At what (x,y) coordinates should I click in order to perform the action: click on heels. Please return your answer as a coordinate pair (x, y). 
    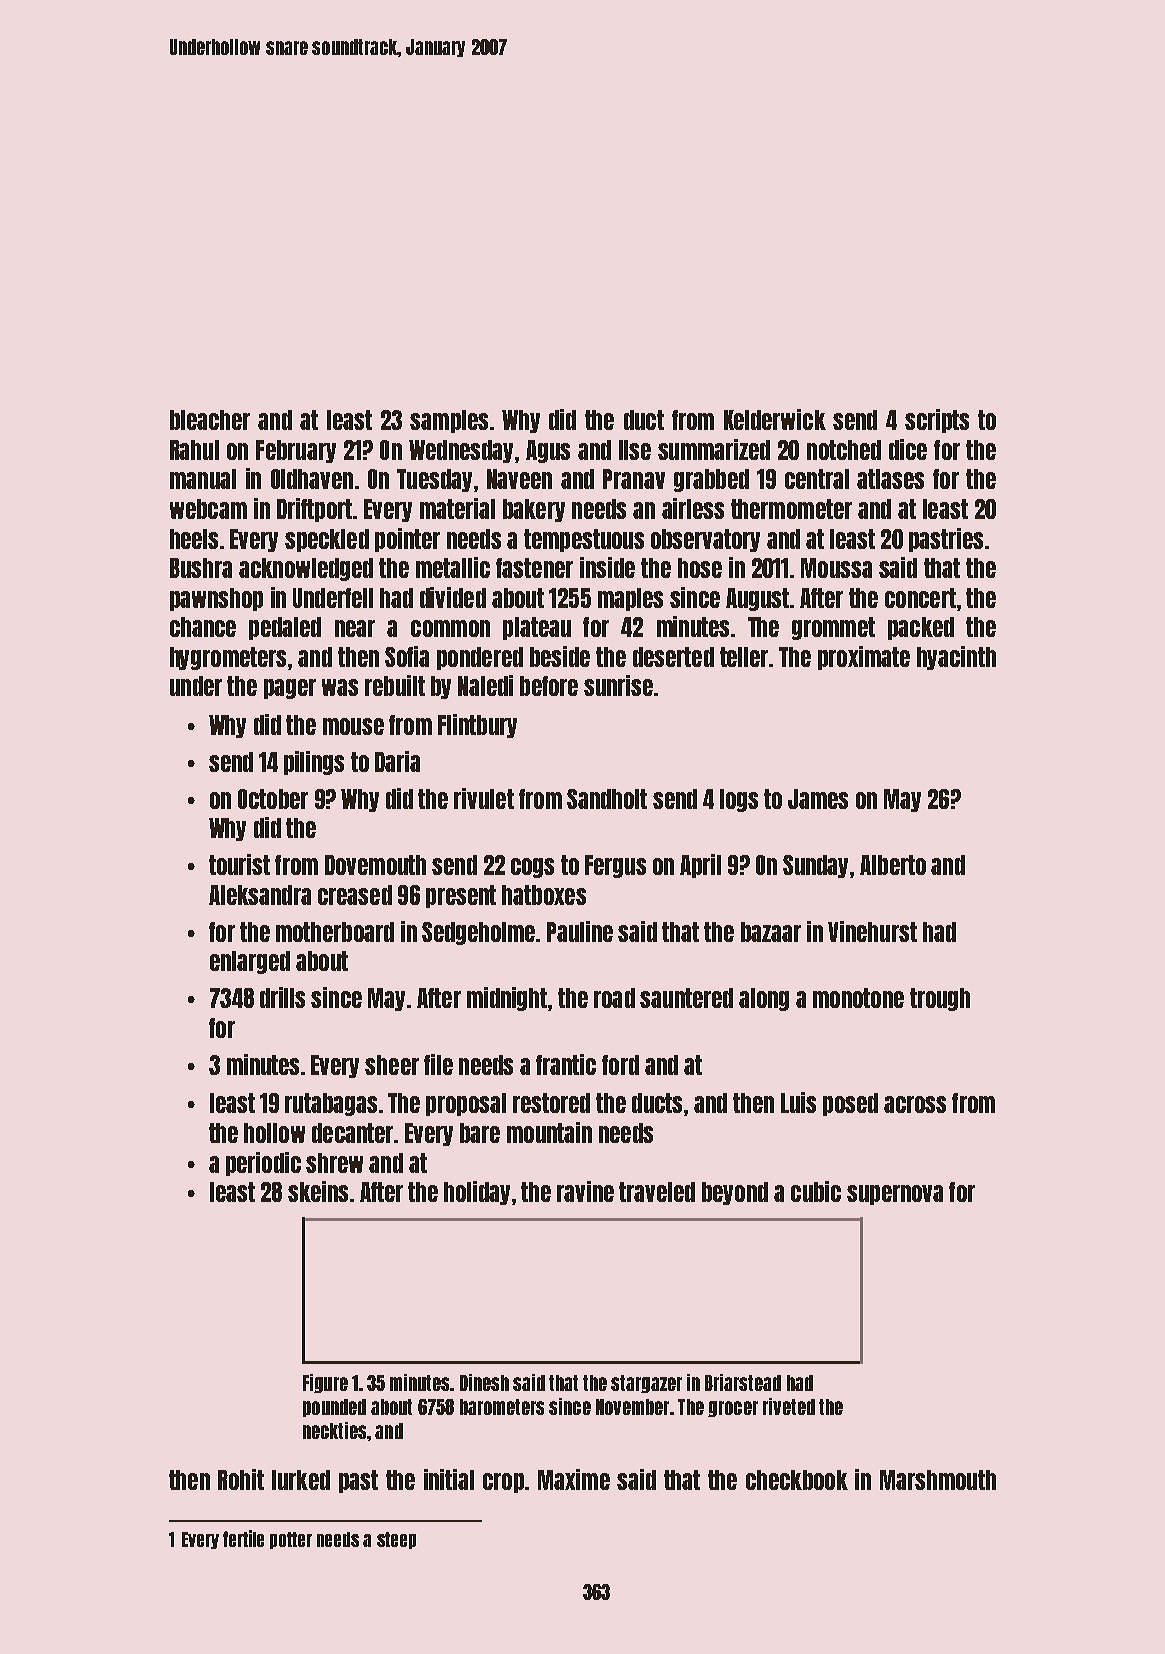
    Looking at the image, I should click on (194, 539).
